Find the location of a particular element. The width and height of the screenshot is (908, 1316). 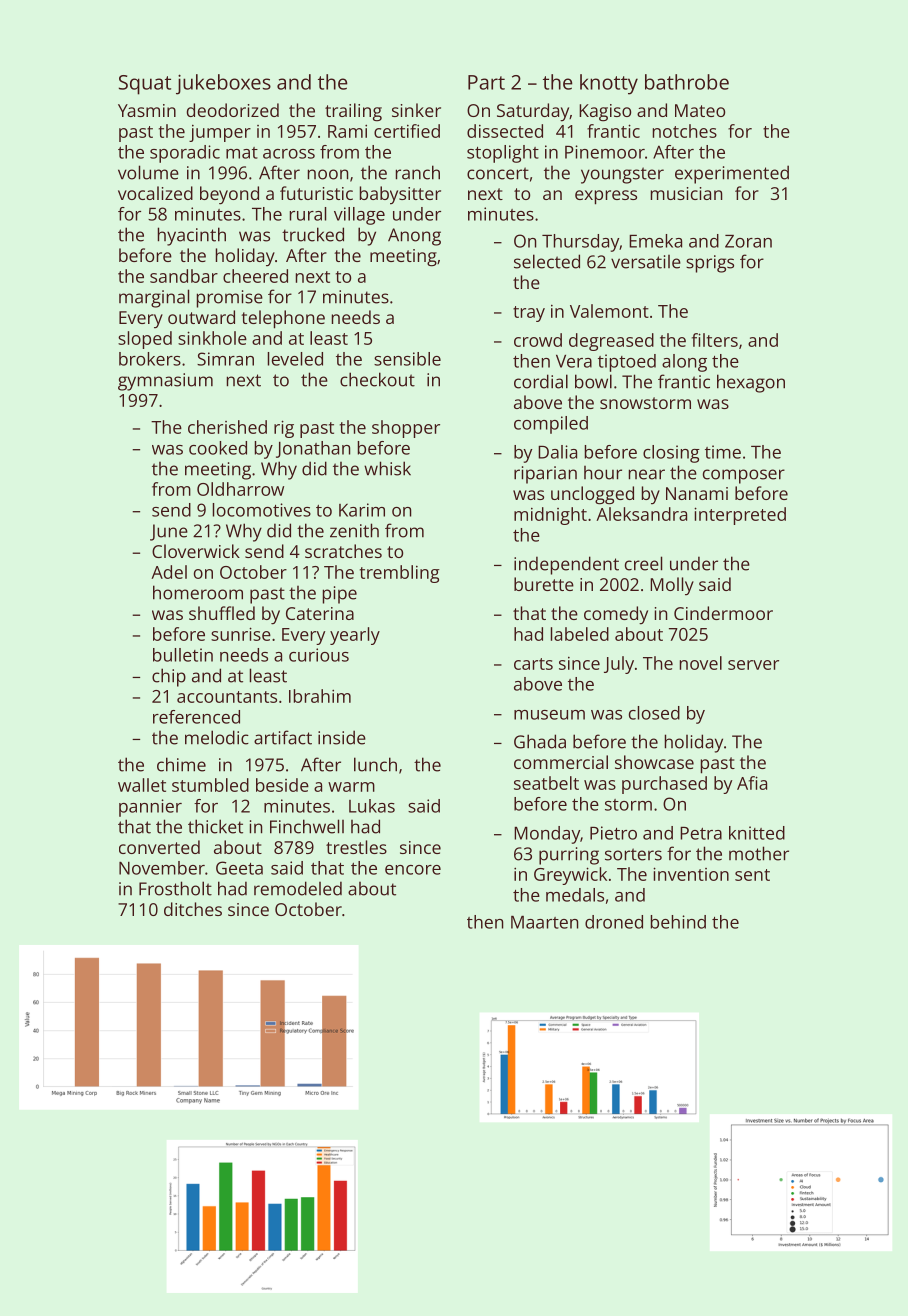

hyacinth is located at coordinates (192, 236).
